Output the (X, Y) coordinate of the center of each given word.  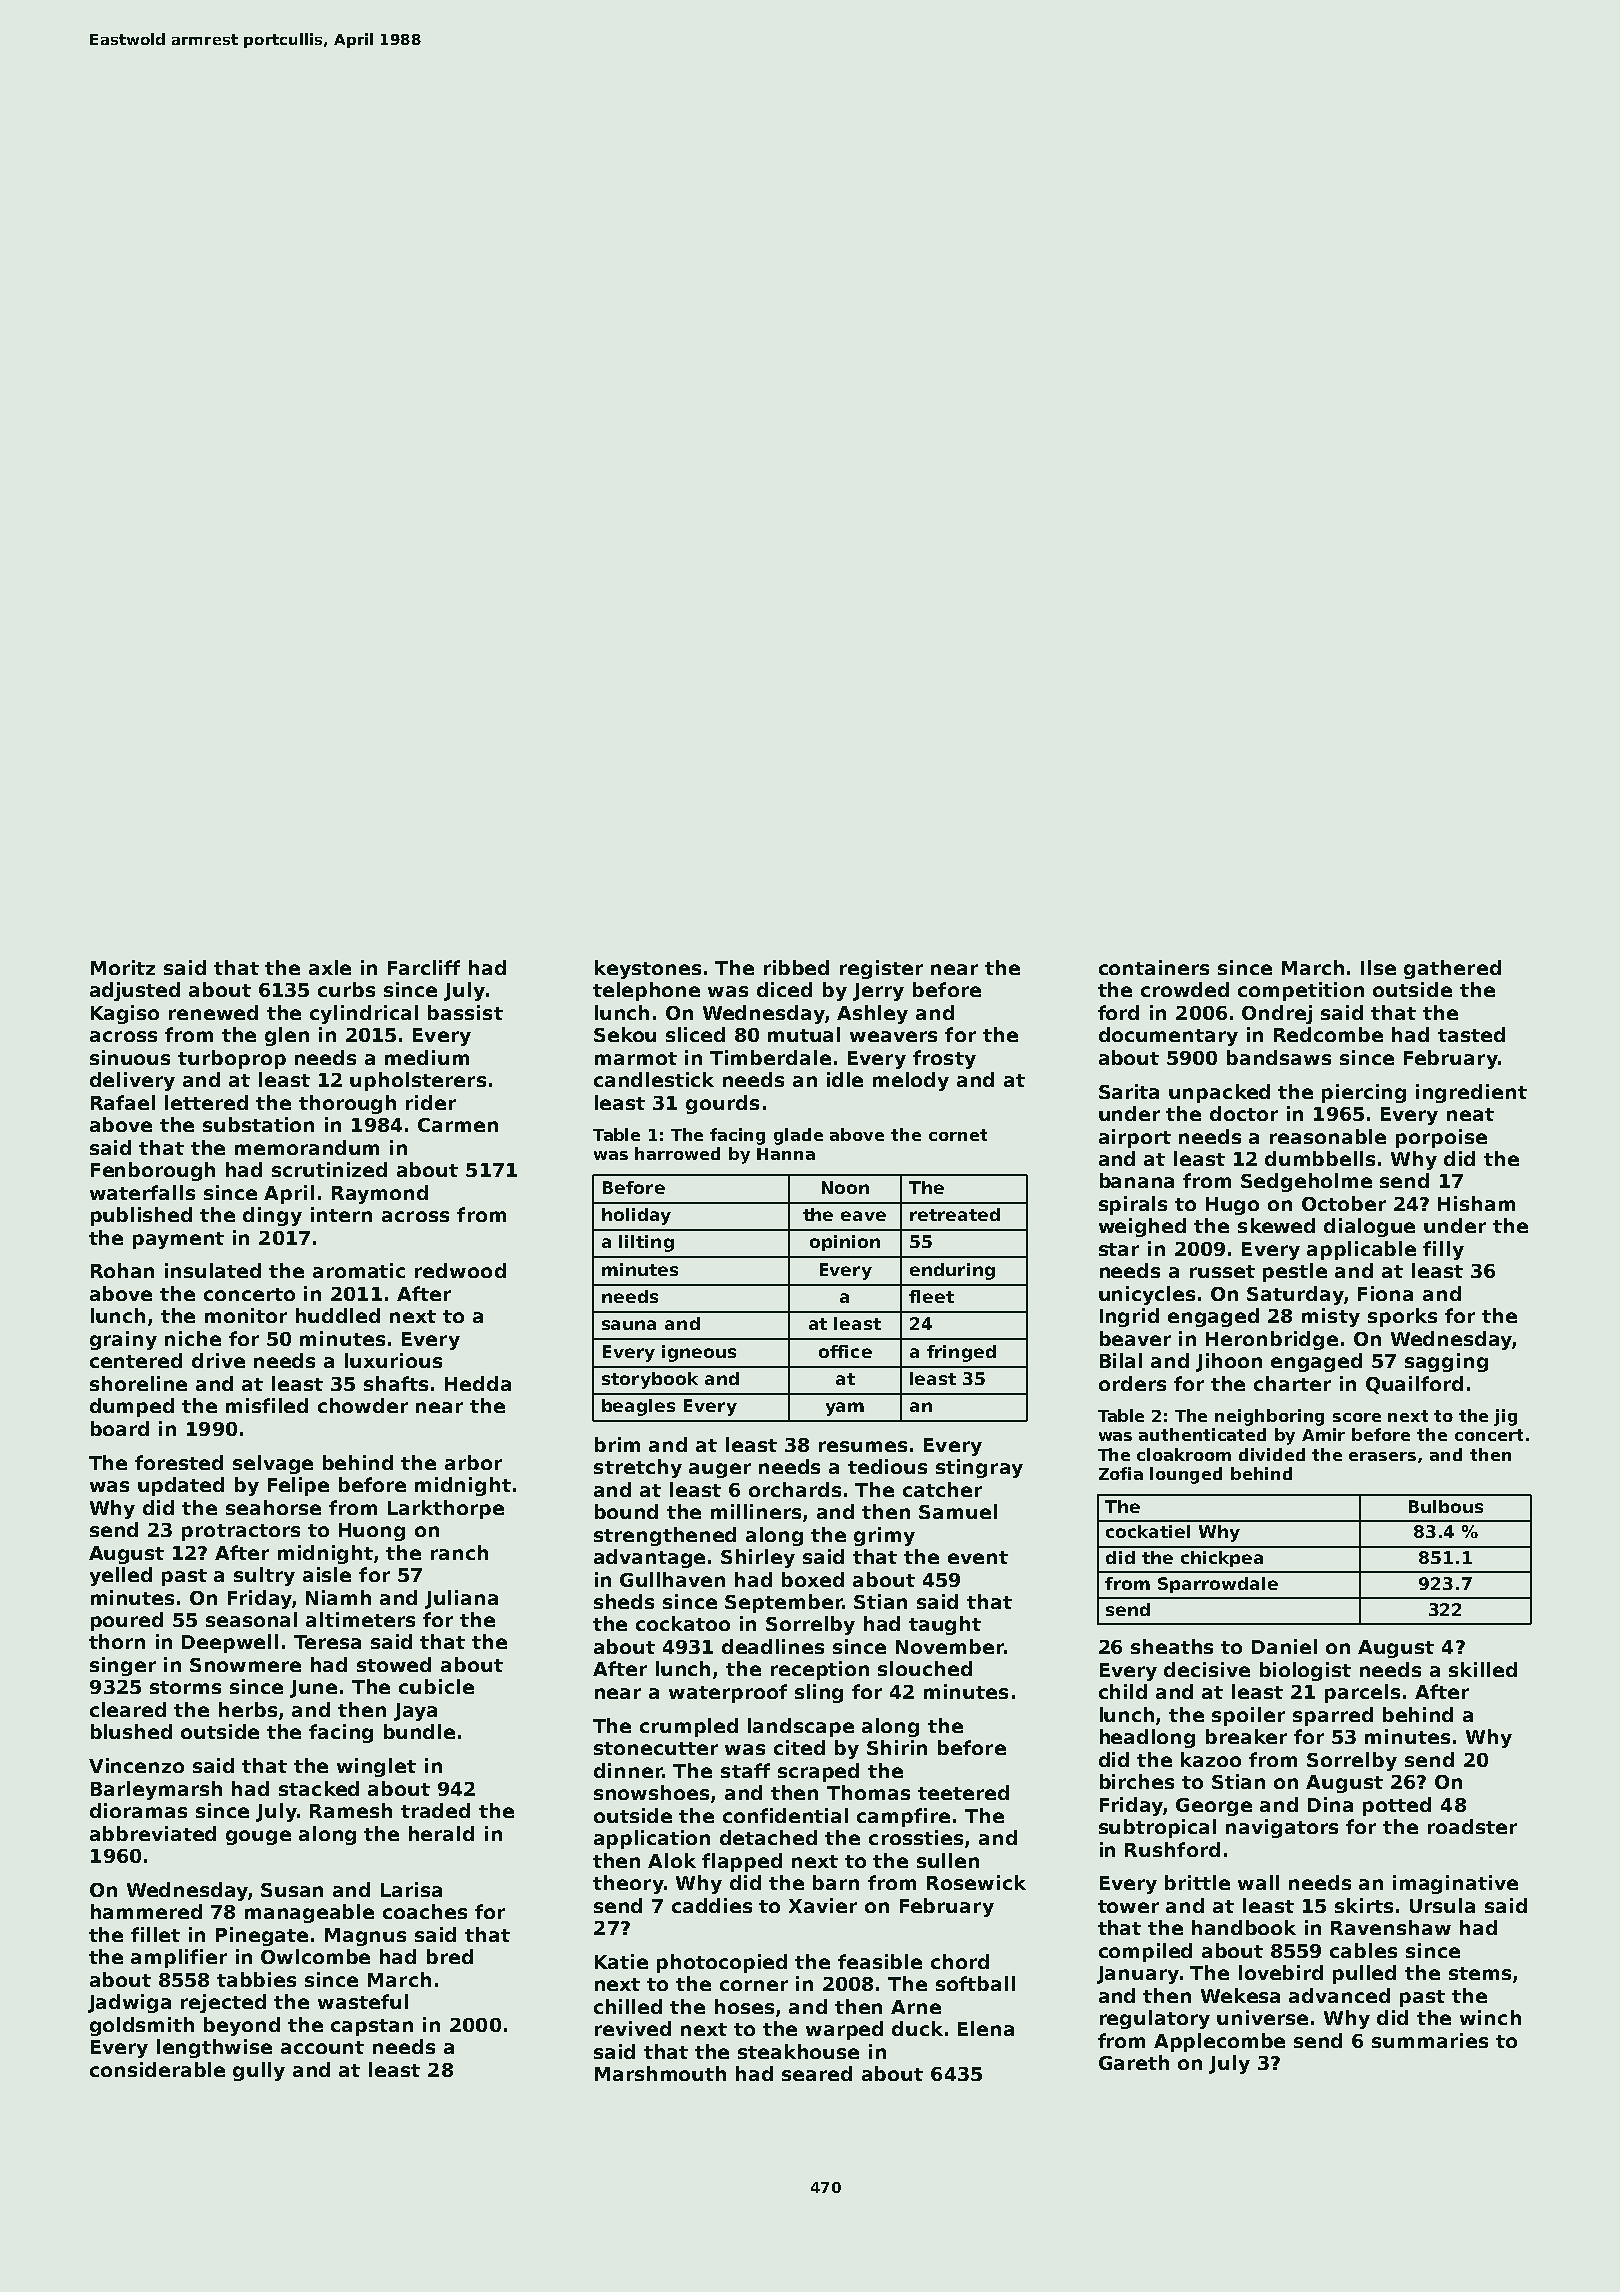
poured (127, 1621)
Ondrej (1277, 1014)
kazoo (1211, 1759)
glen (287, 1036)
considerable (157, 2069)
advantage (649, 1558)
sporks (1402, 1317)
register (881, 969)
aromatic (359, 1270)
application (652, 1839)
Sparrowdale (1218, 1585)
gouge (258, 1837)
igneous (699, 1353)
